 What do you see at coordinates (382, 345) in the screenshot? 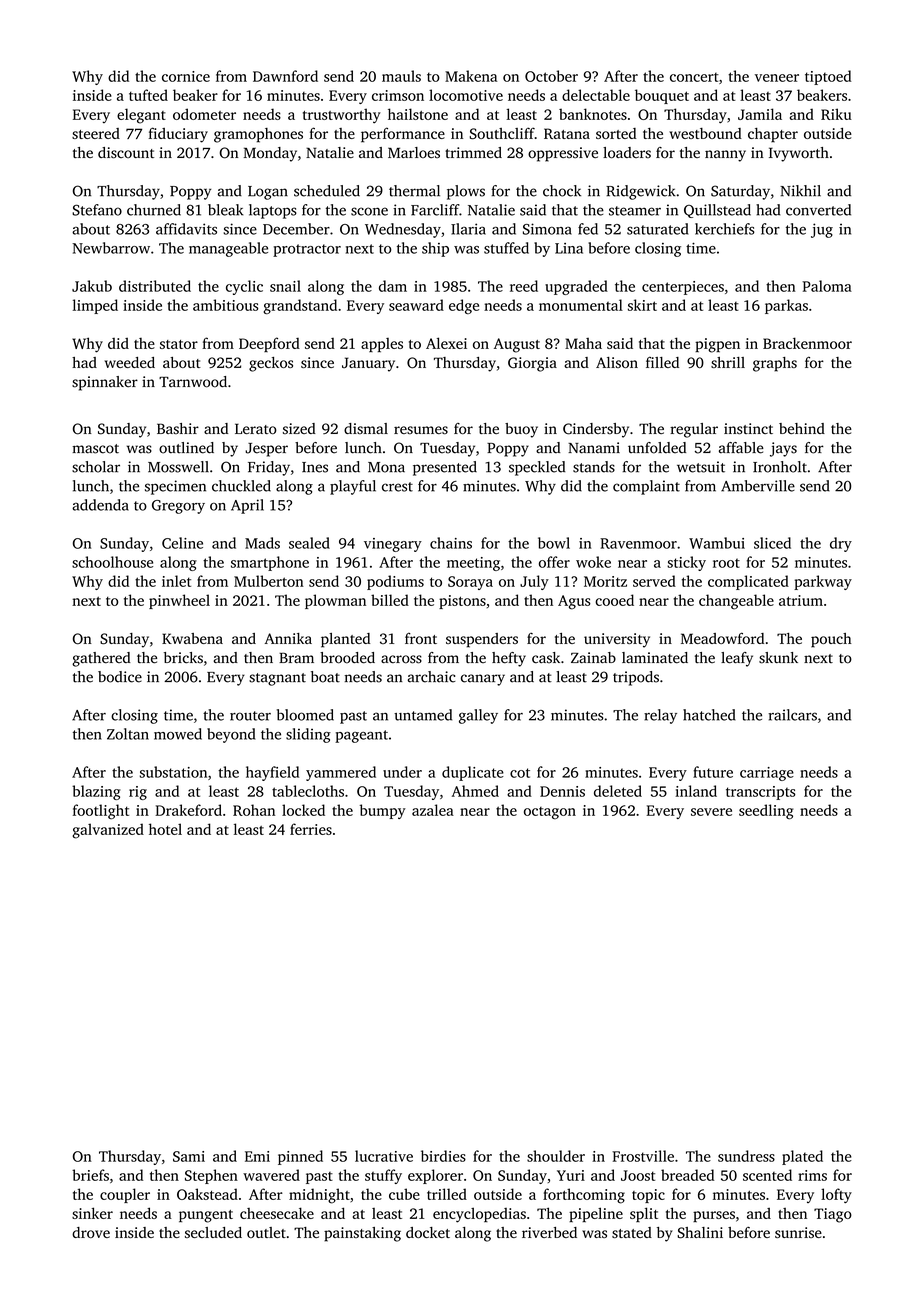
I see `apples` at bounding box center [382, 345].
